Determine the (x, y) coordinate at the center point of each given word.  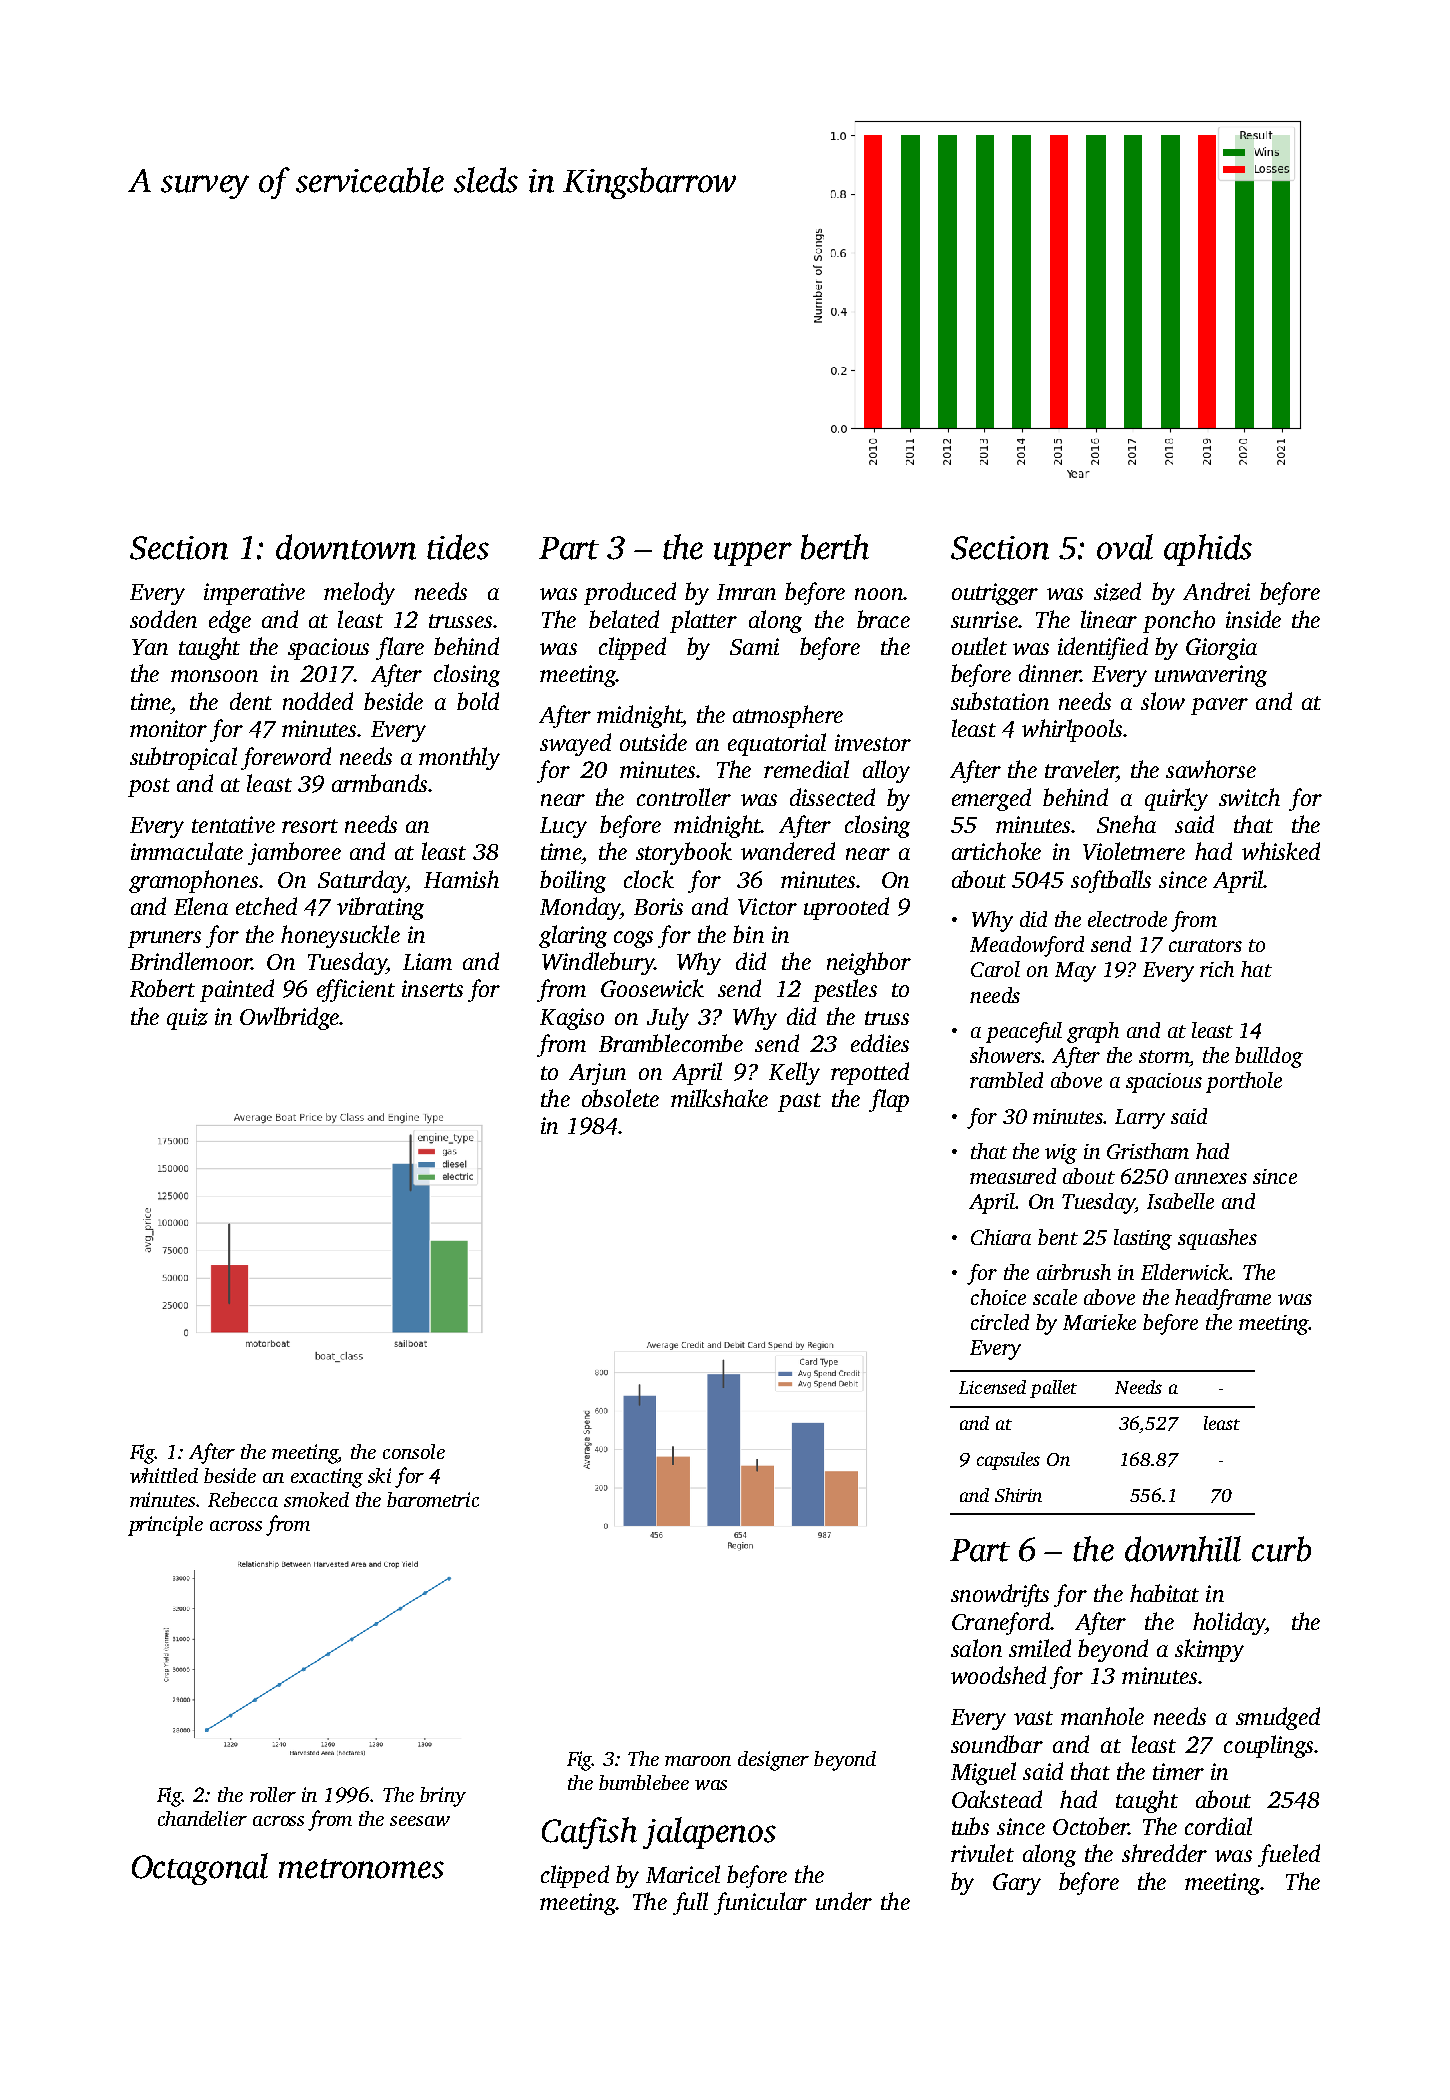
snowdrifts (1000, 1595)
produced (630, 593)
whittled (164, 1475)
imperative (254, 594)
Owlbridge (290, 1018)
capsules (1008, 1461)
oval (1125, 547)
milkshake (719, 1098)
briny (443, 1797)
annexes (1211, 1178)
